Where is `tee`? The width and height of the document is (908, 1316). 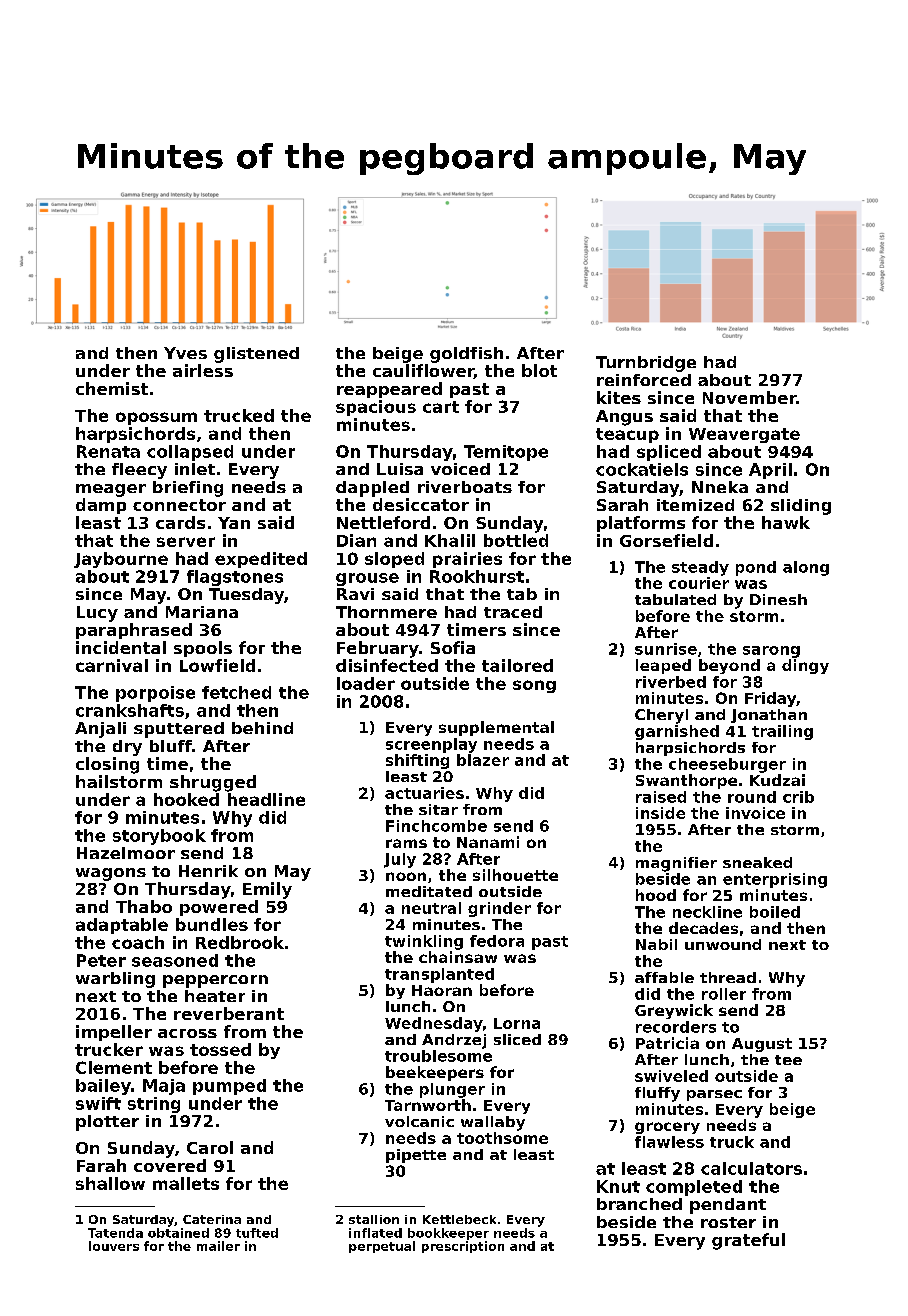 tee is located at coordinates (788, 1060).
